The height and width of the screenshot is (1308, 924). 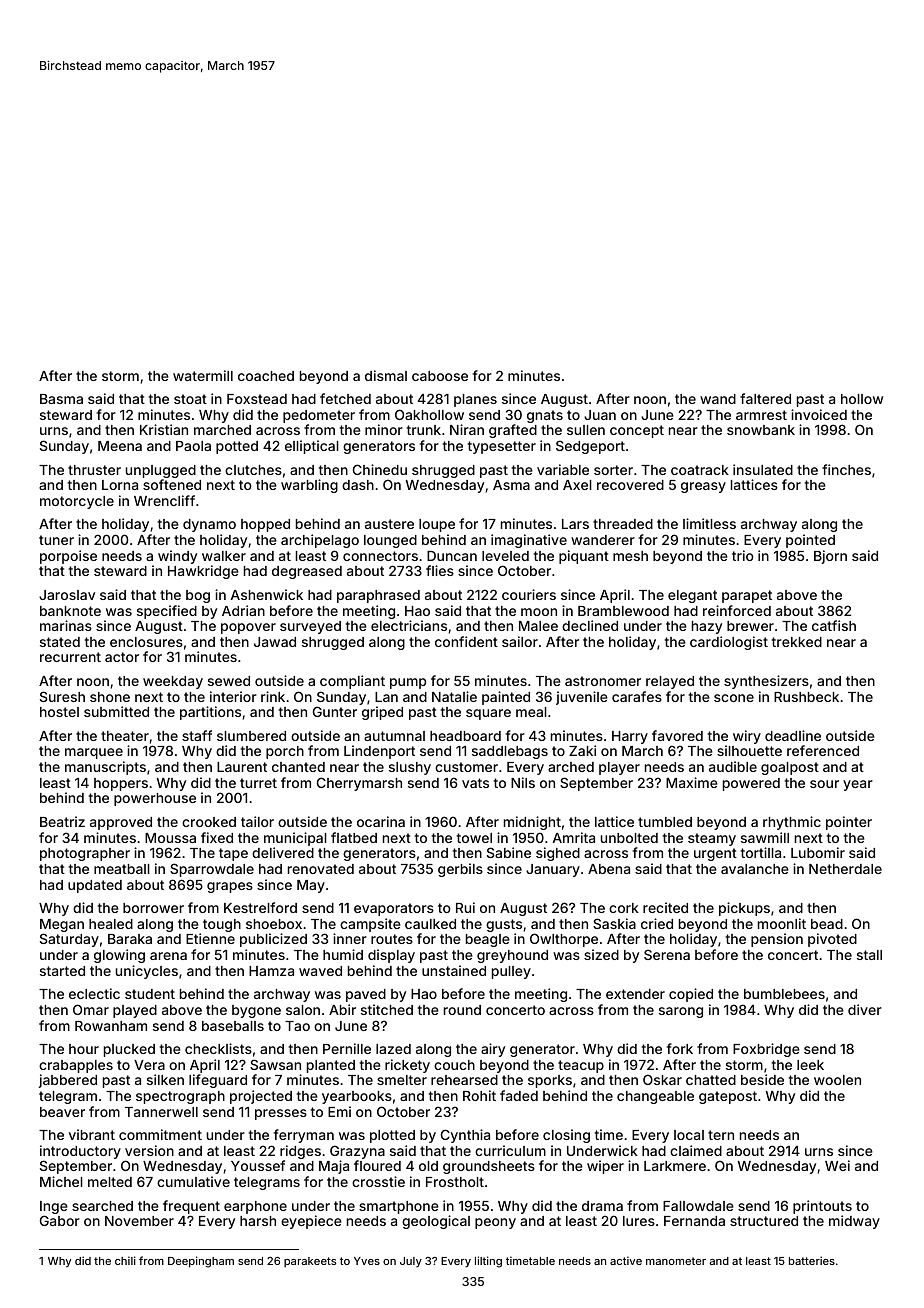 I want to click on typesetter, so click(x=502, y=447).
